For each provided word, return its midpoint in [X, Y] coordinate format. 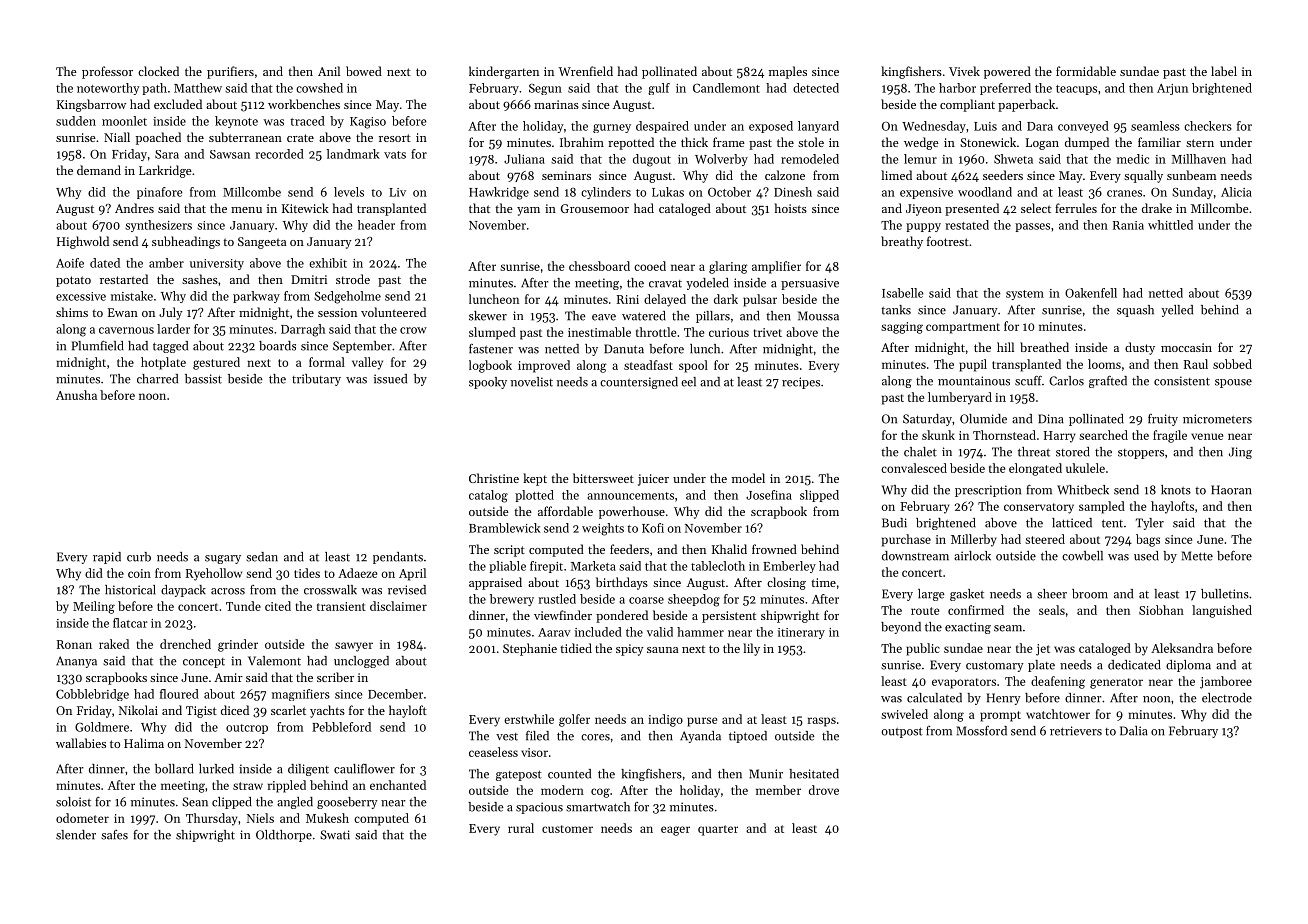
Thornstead [1004, 435]
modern [562, 790]
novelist [532, 382]
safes [114, 835]
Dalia [1134, 731]
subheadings [186, 242]
